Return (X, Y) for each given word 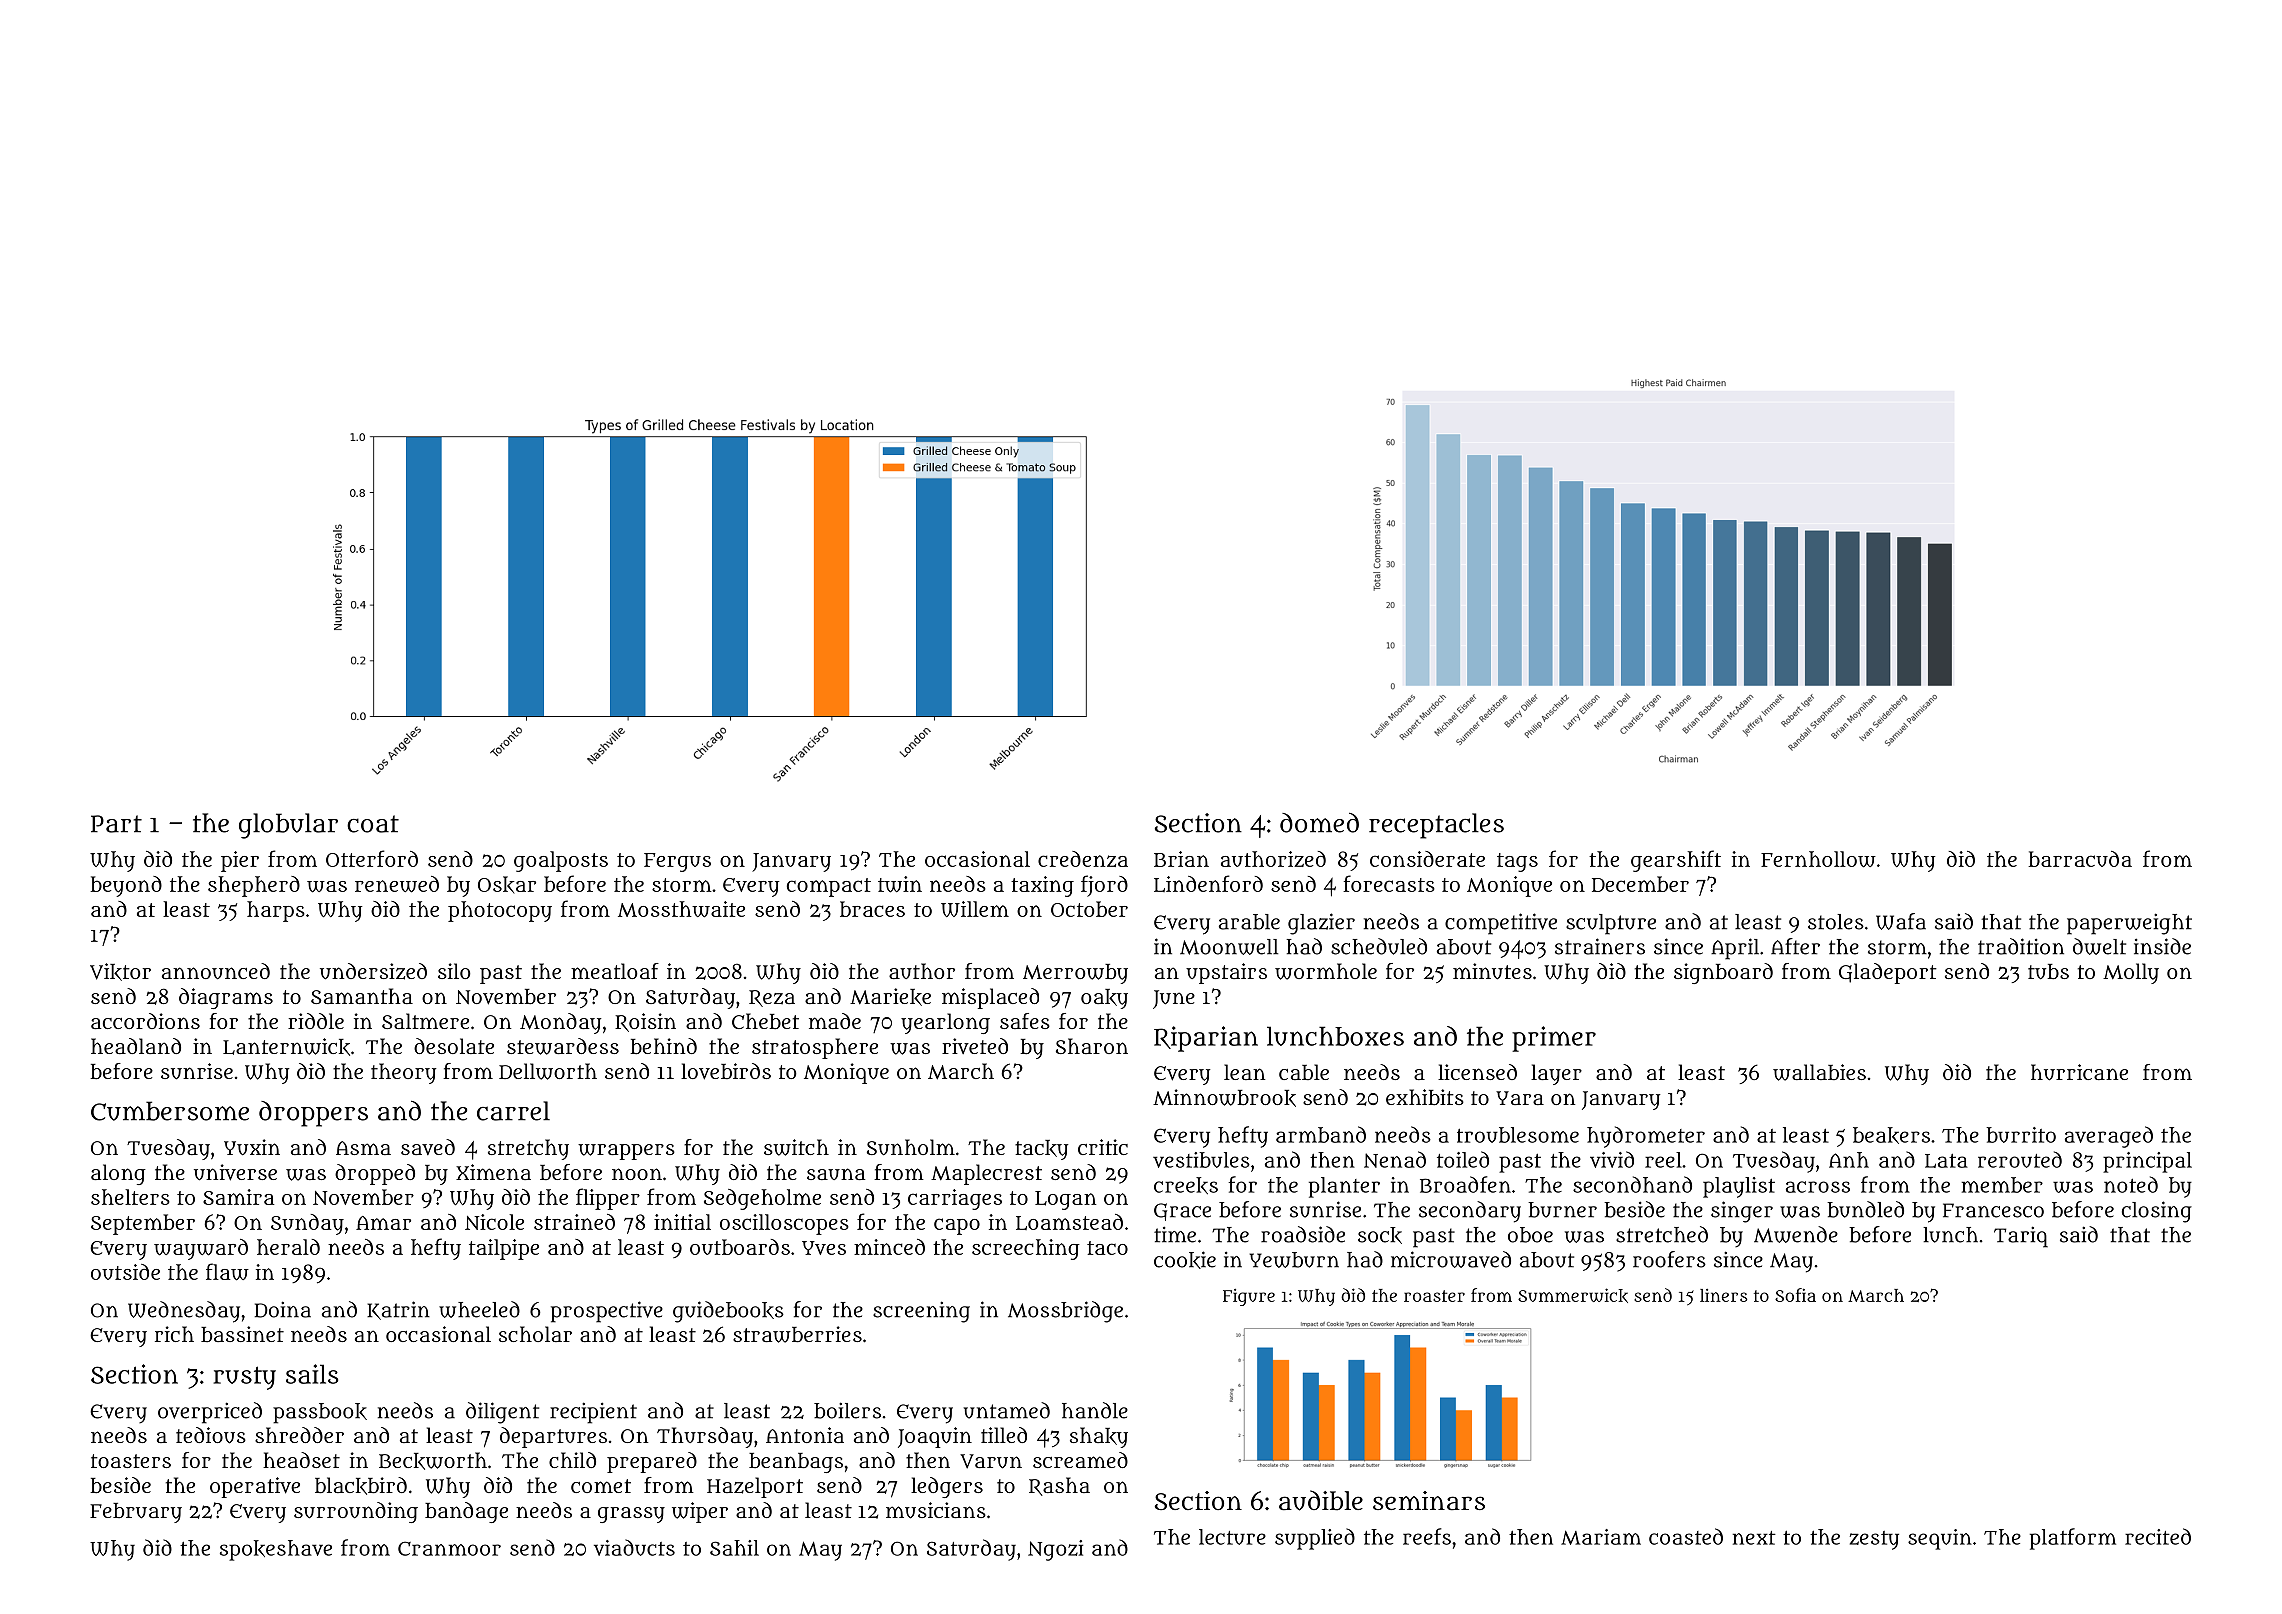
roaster (1434, 1296)
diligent (502, 1413)
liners (1723, 1295)
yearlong (945, 1023)
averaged (2109, 1137)
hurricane (2079, 1072)
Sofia (1795, 1295)
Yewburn (1294, 1260)
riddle (316, 1021)
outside (125, 1272)
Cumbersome (170, 1111)
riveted (975, 1046)
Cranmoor (449, 1548)
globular (288, 826)
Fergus (677, 862)
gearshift (1676, 861)
